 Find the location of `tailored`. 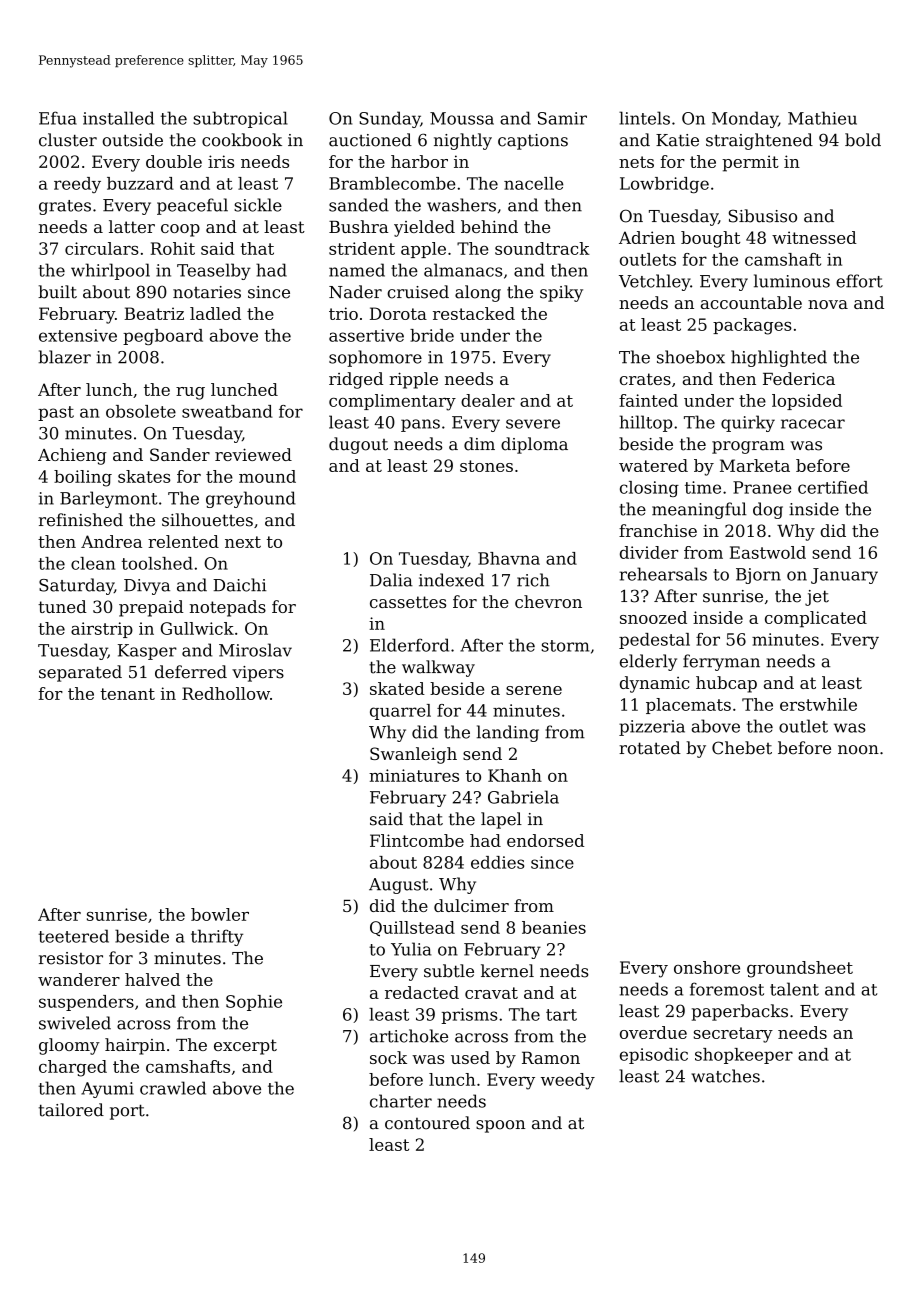

tailored is located at coordinates (71, 1110).
